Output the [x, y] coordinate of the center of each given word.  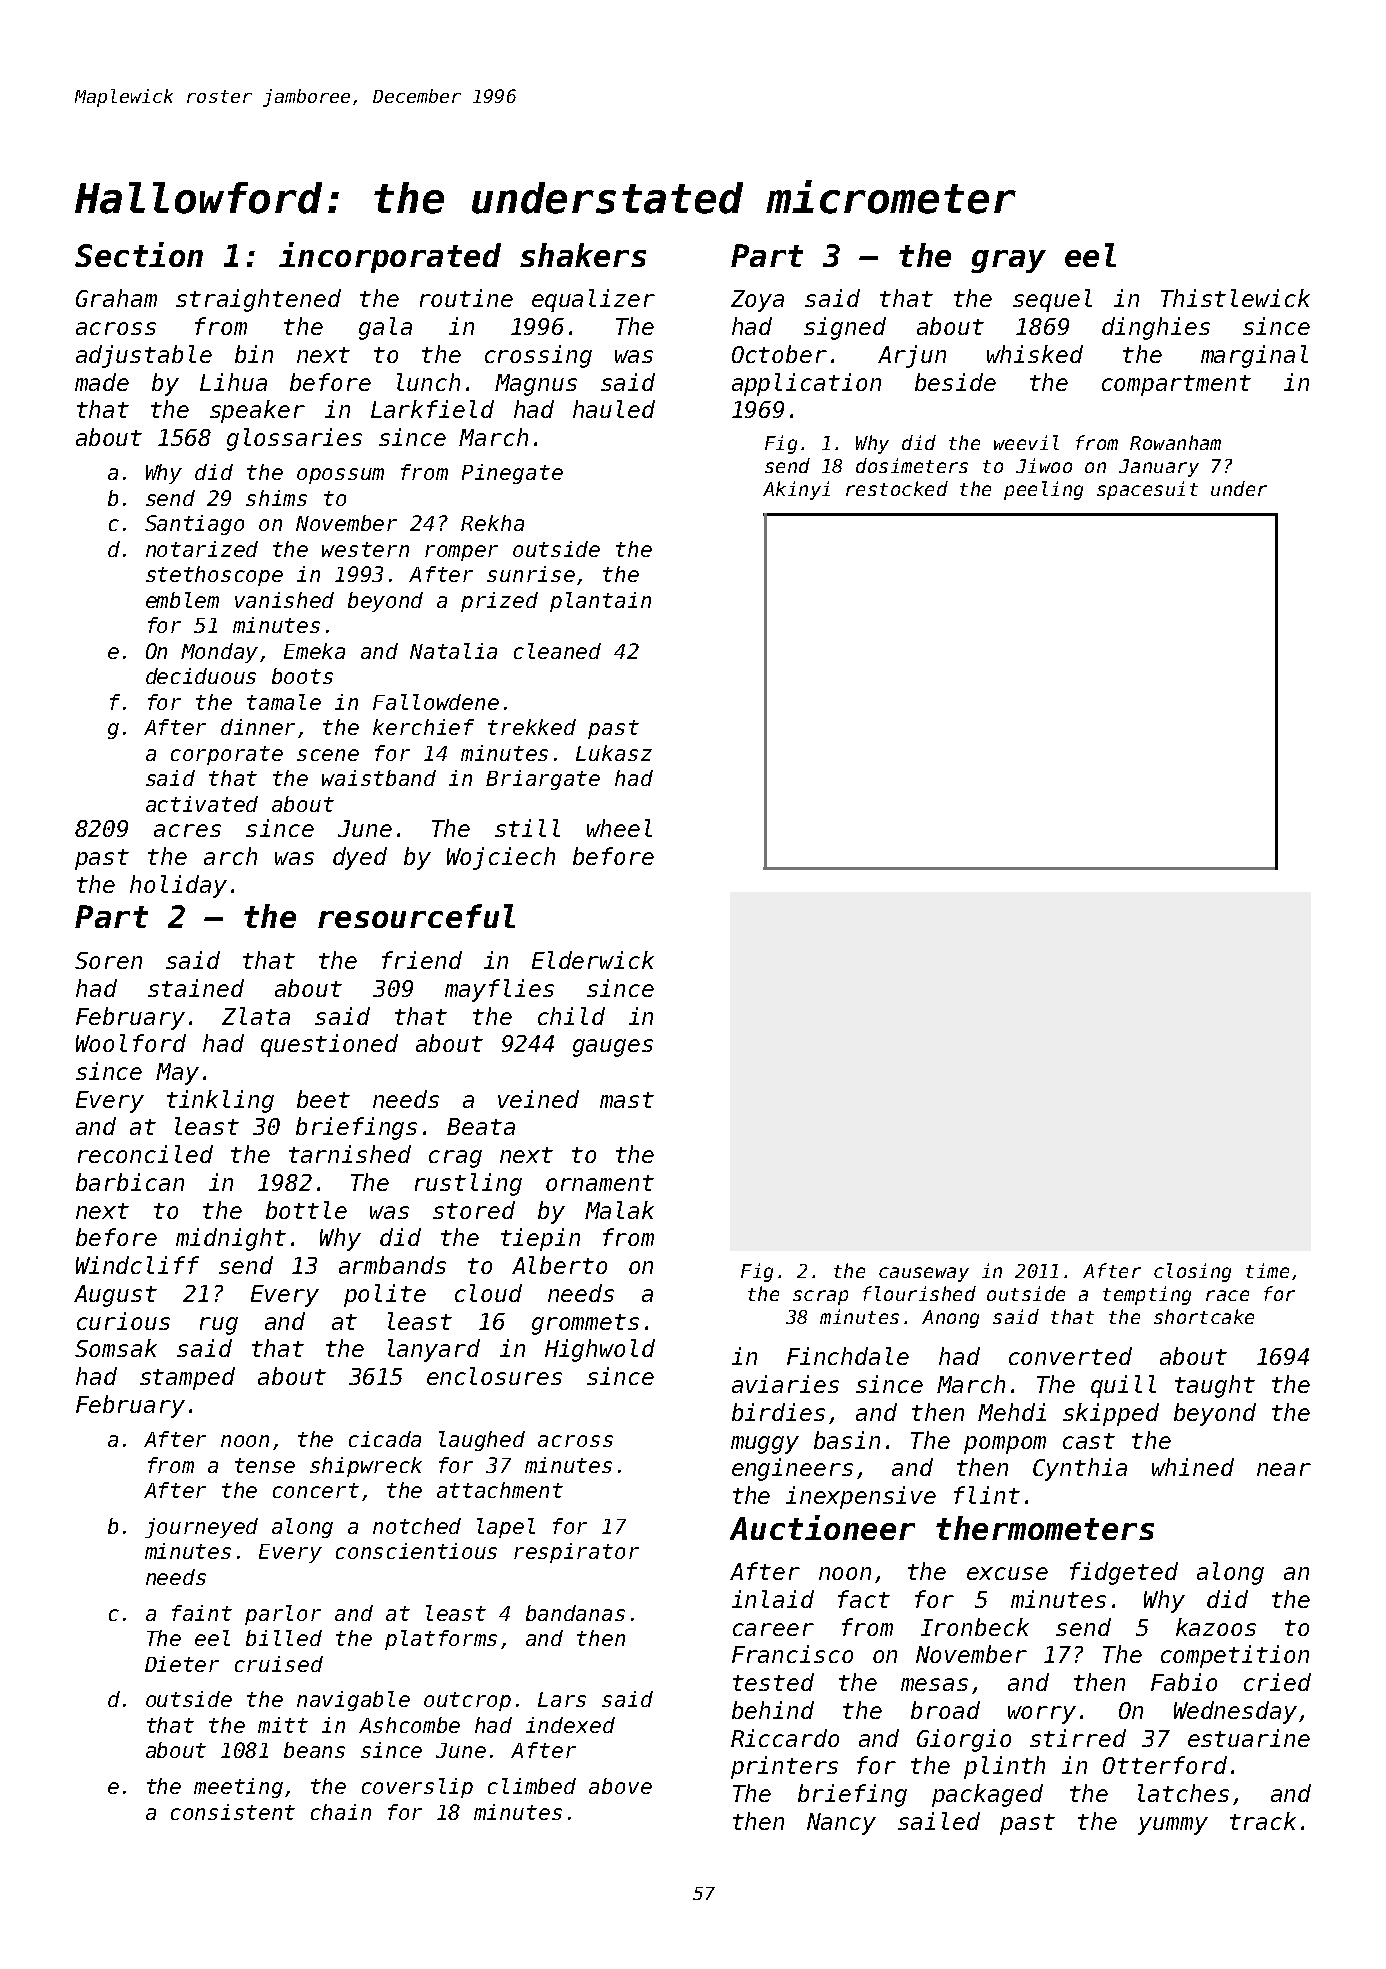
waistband [379, 778]
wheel [619, 828]
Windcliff [137, 1265]
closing [1192, 1272]
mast [627, 1100]
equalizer [593, 300]
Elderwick [593, 960]
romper [461, 553]
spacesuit [1147, 490]
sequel [1052, 300]
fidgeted [1124, 1573]
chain [341, 1812]
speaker [257, 411]
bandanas [575, 1613]
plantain [600, 602]
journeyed [201, 1528]
